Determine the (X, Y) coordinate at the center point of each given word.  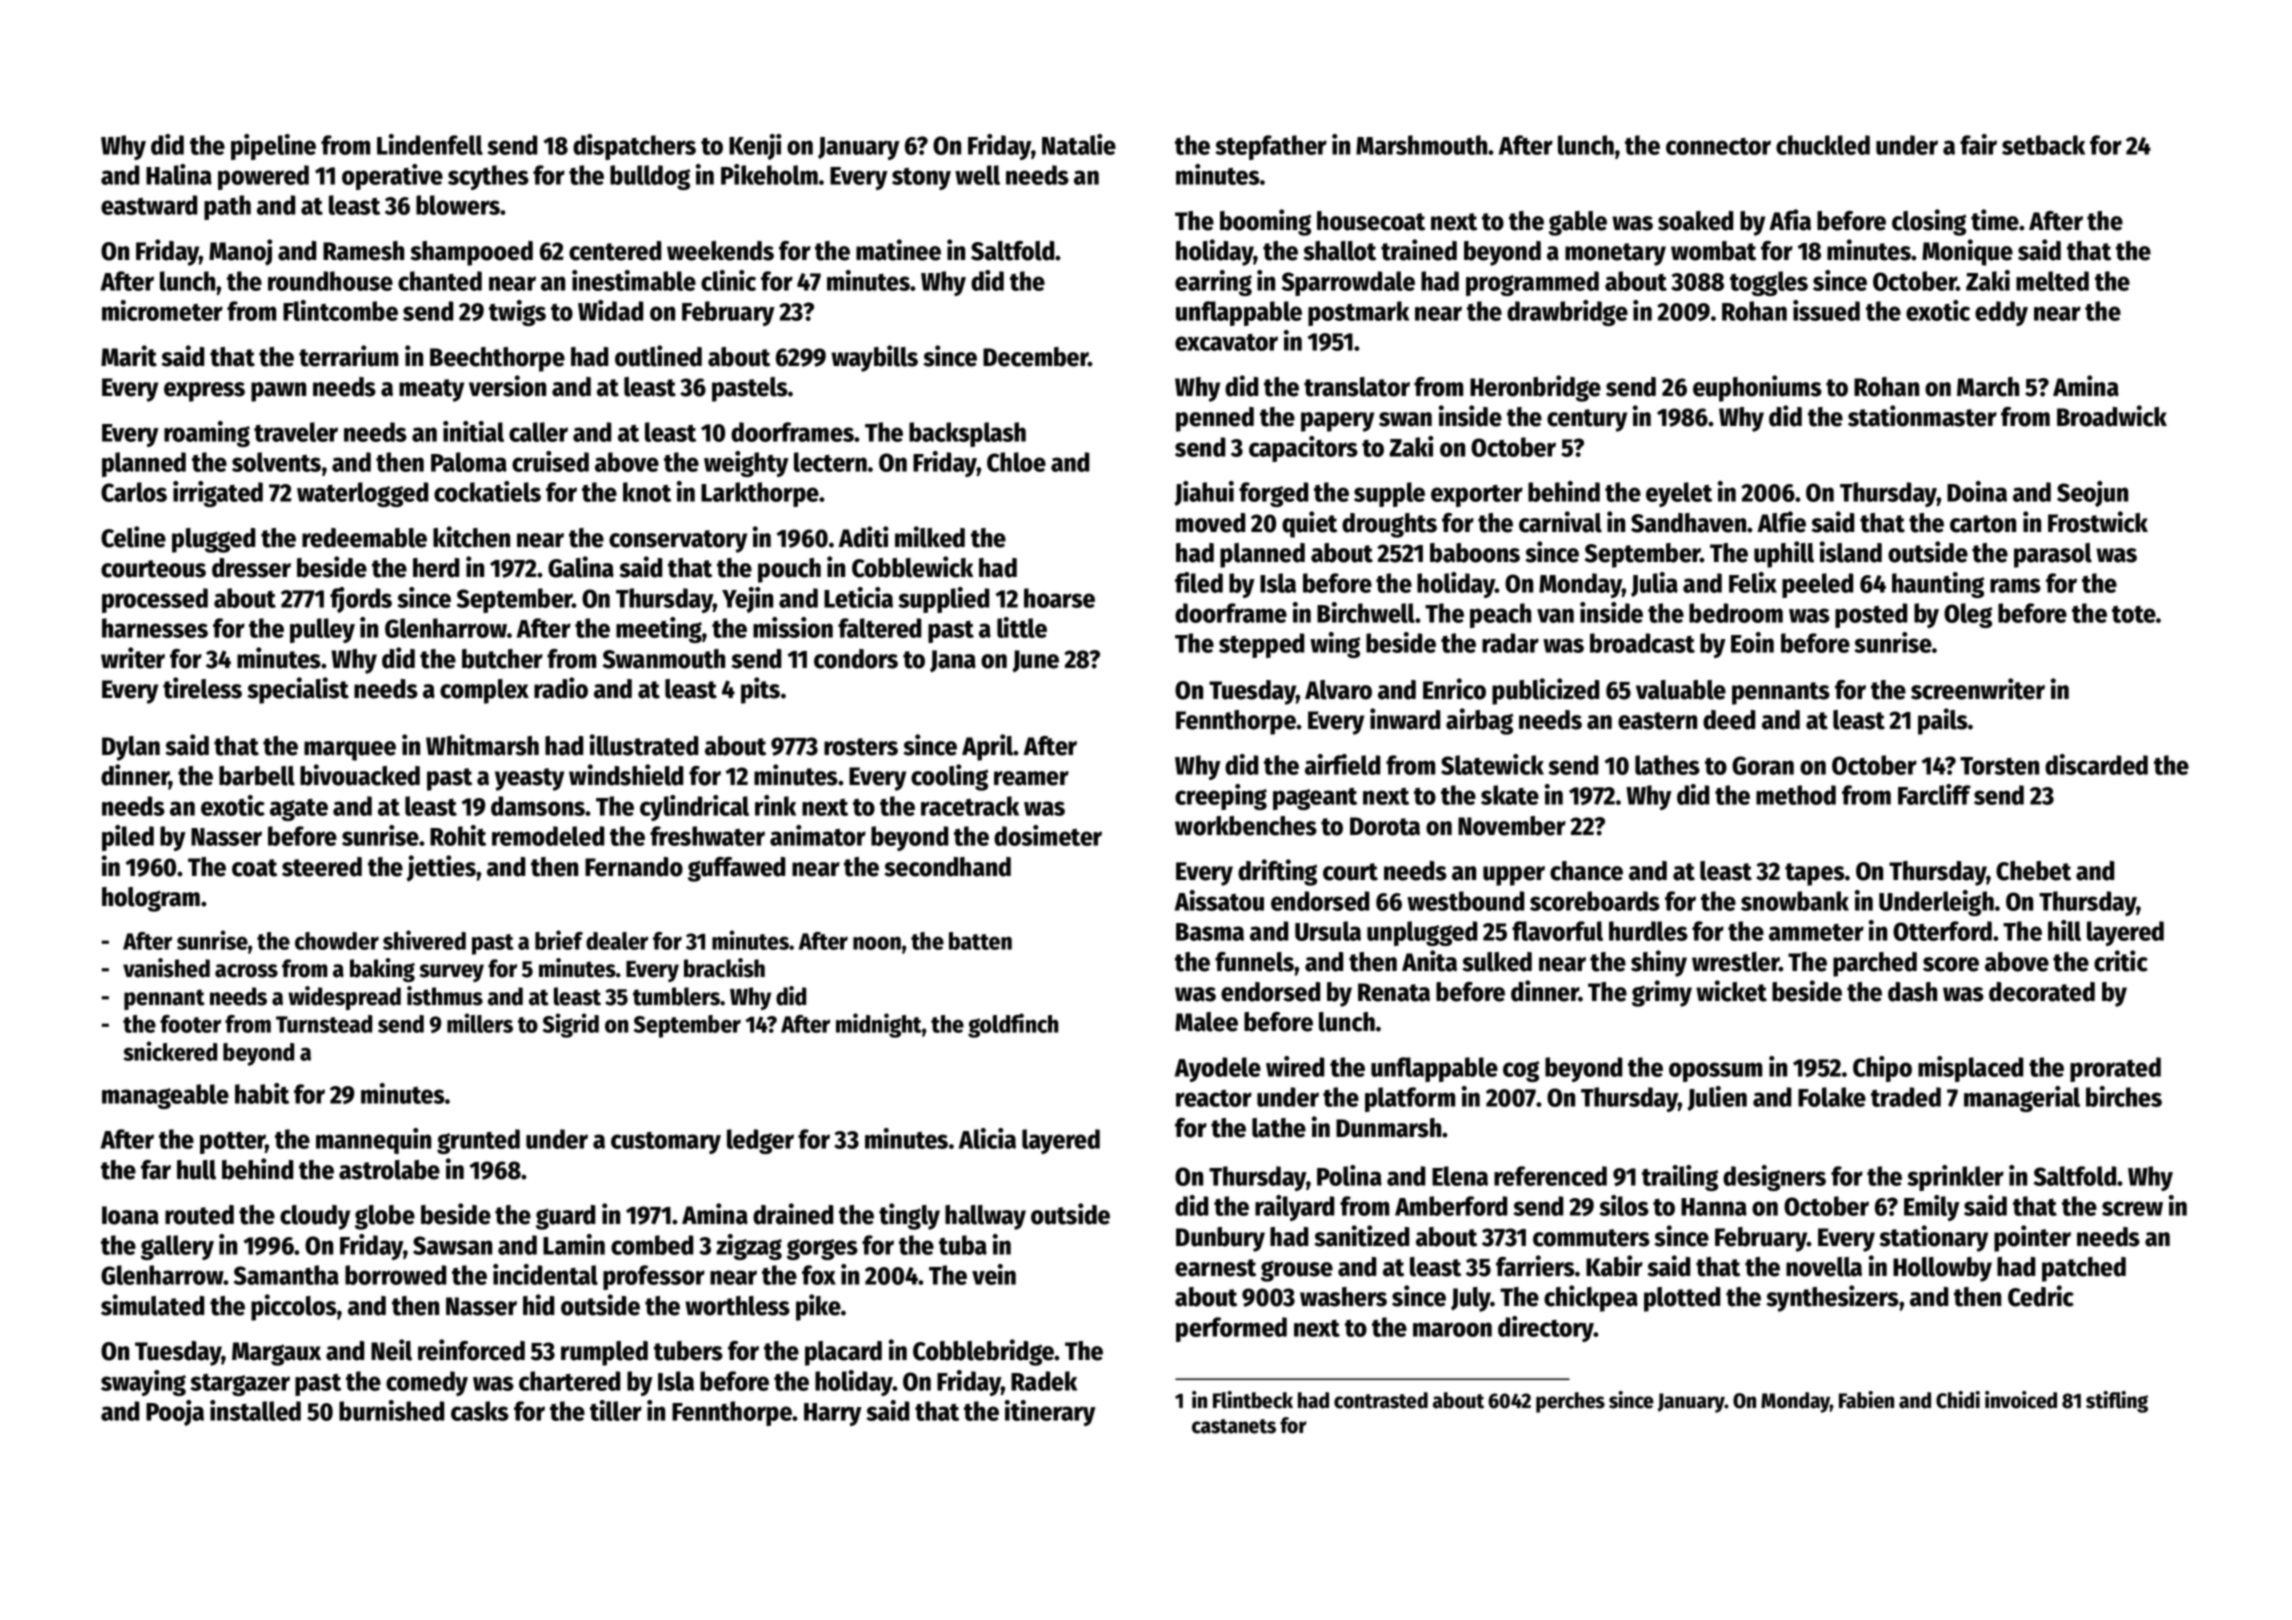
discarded (2096, 764)
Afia (1790, 220)
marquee (350, 751)
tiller (616, 1410)
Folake (1832, 1097)
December (1035, 357)
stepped (1261, 645)
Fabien (1866, 1400)
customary (666, 1143)
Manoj (240, 252)
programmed (1532, 283)
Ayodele (1218, 1069)
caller (538, 432)
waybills (874, 358)
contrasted (1381, 1400)
